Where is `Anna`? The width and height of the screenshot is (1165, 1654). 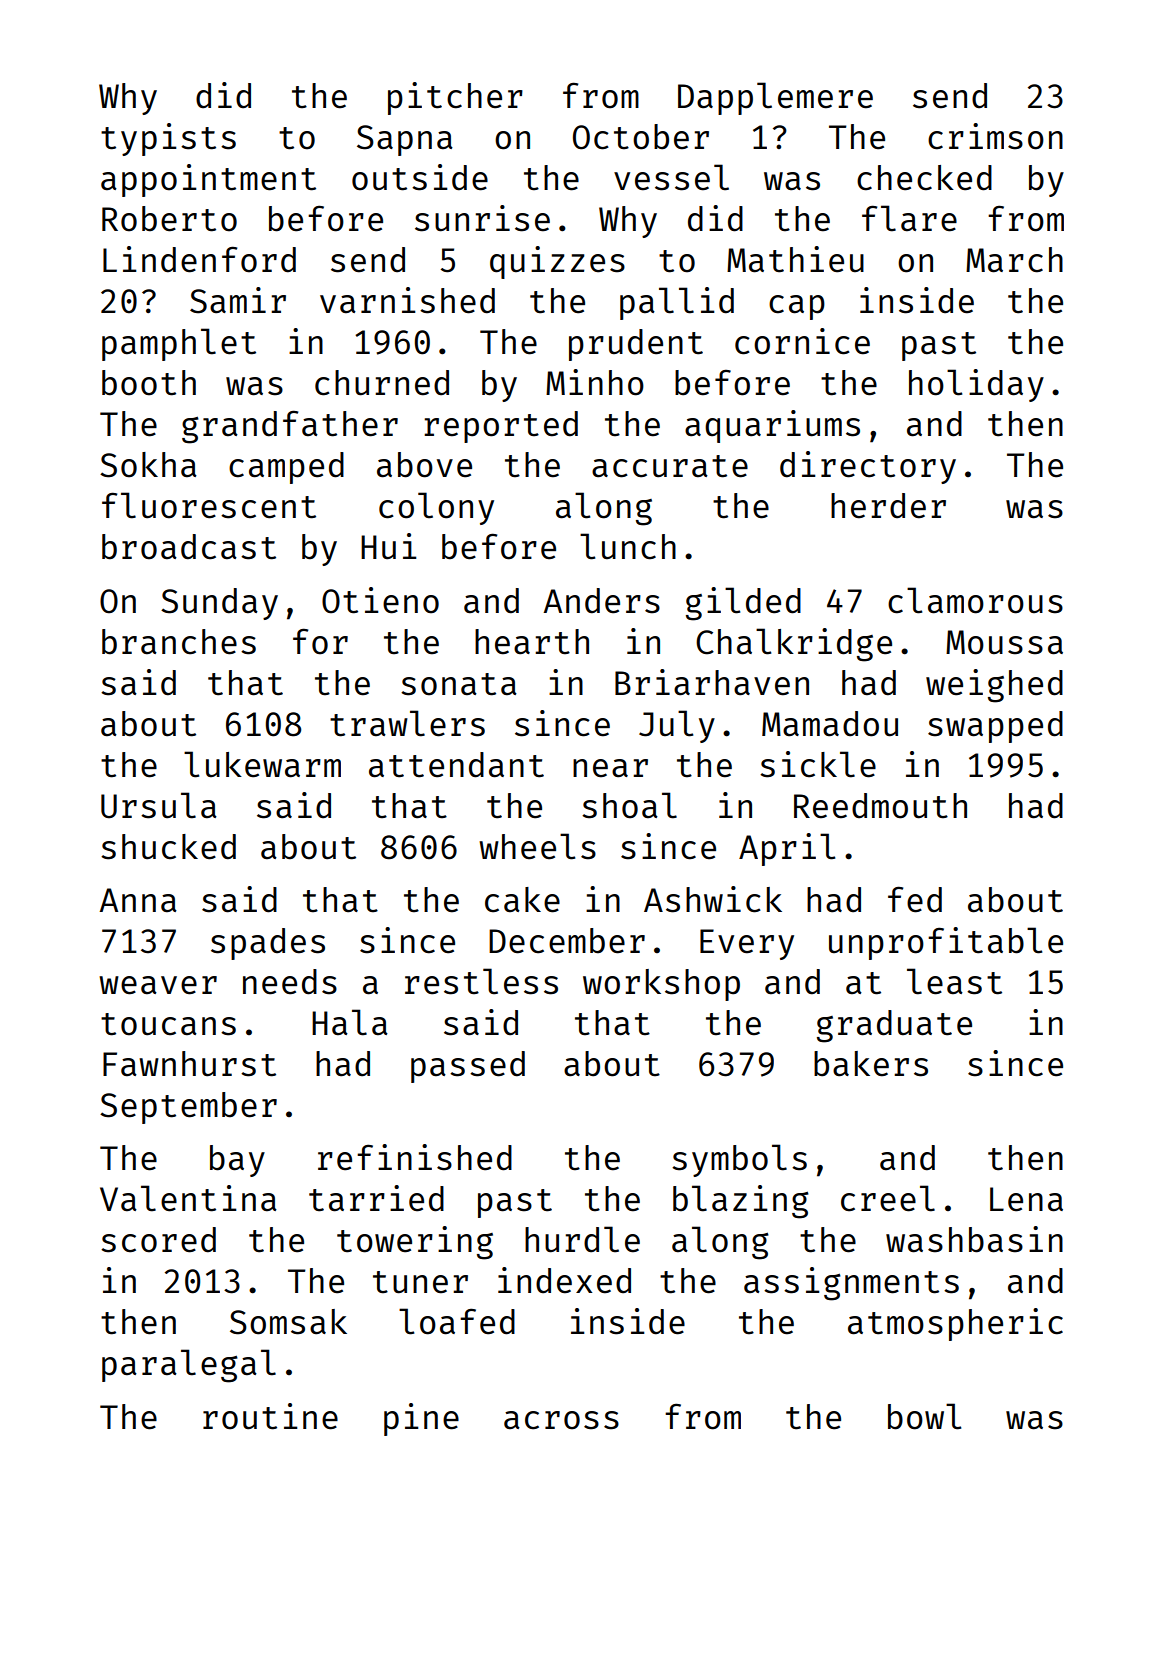 Anna is located at coordinates (138, 900).
